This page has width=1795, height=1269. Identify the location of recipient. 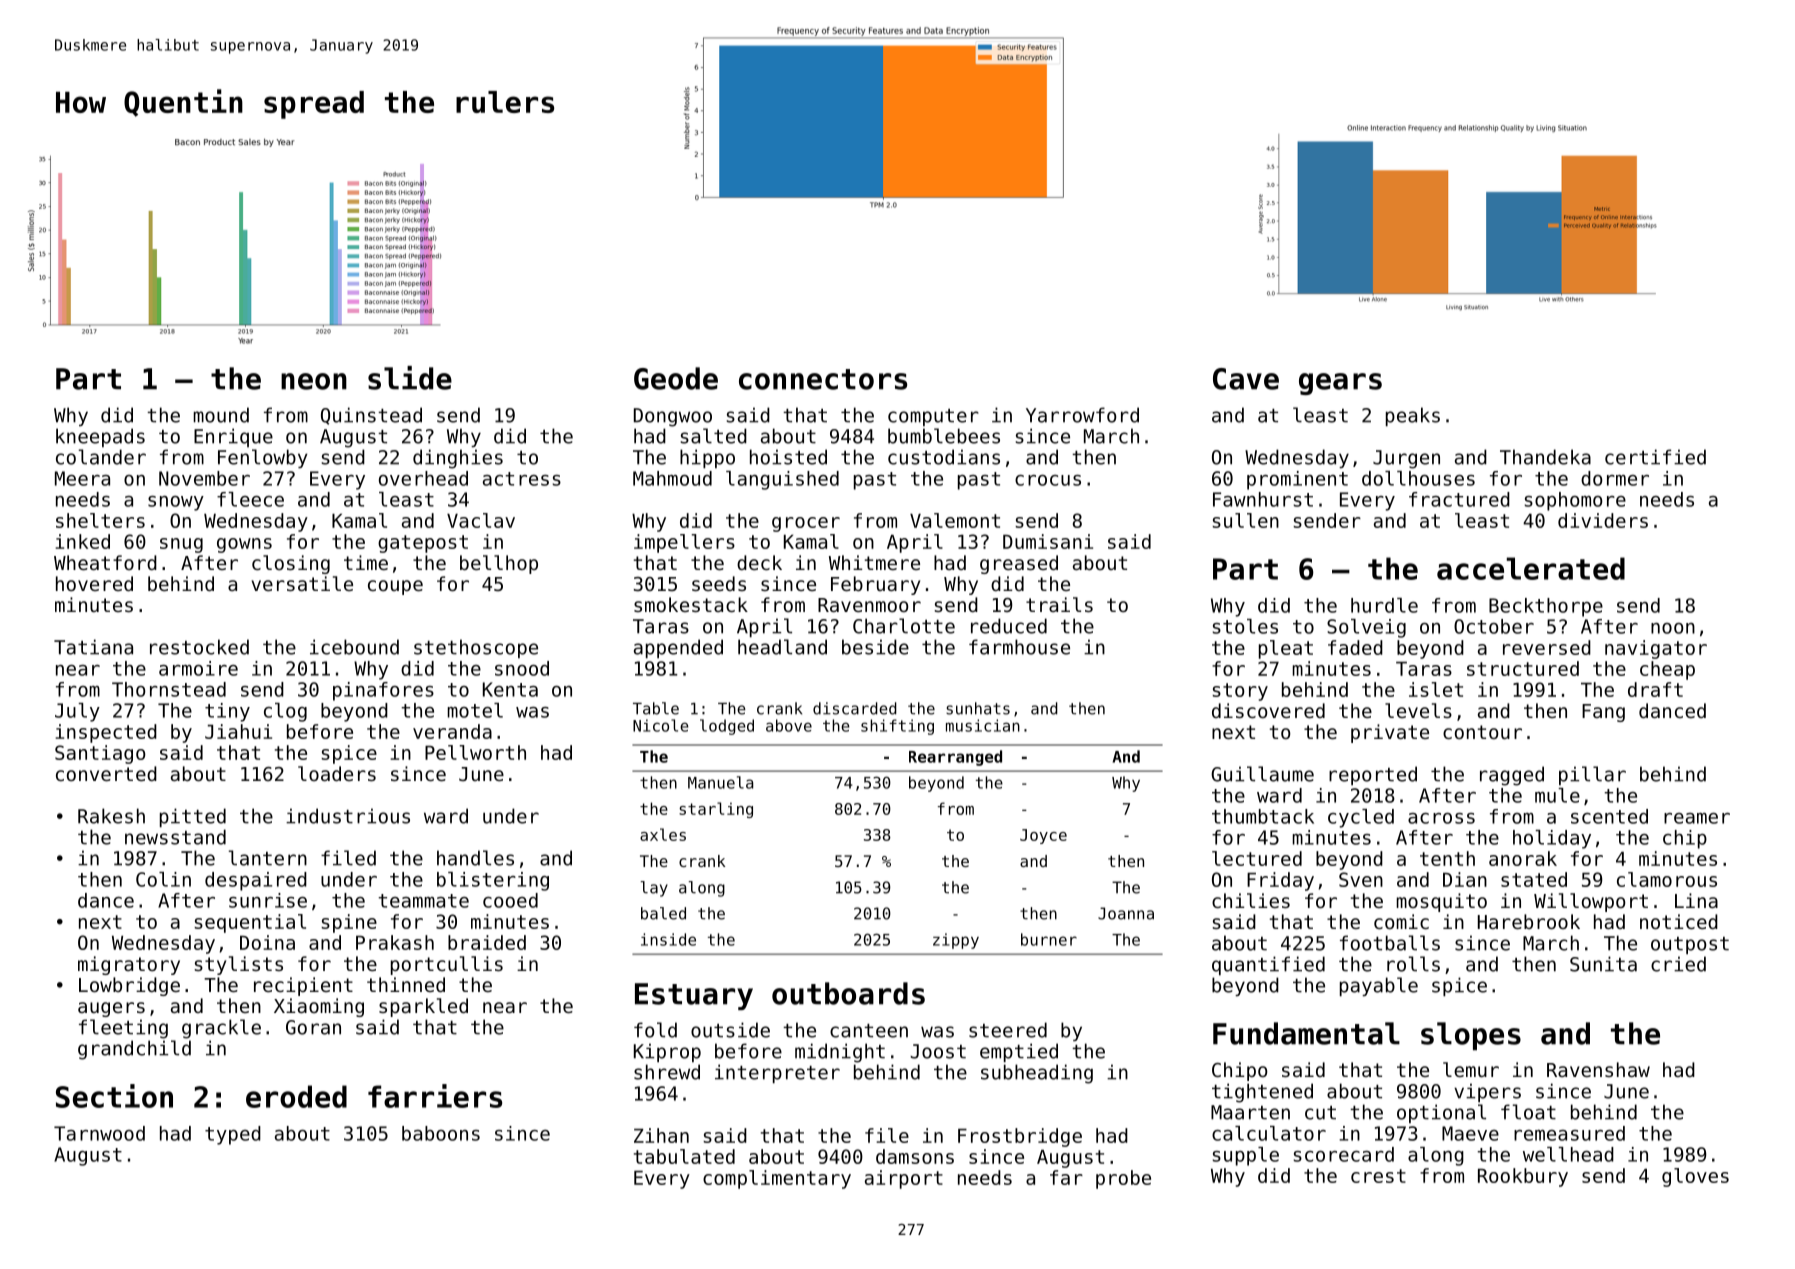
(303, 986).
